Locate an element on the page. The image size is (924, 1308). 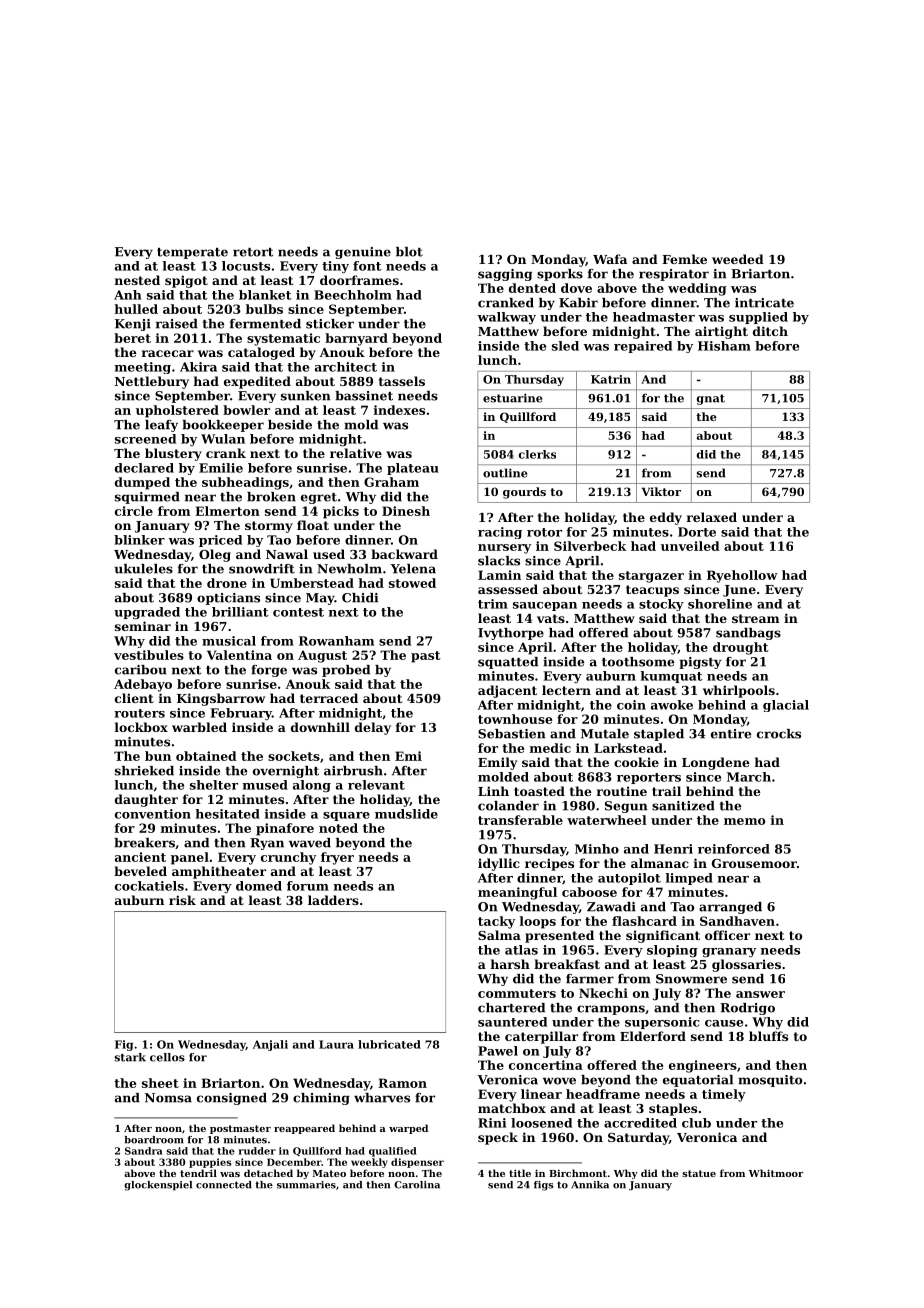
hulled is located at coordinates (136, 309).
